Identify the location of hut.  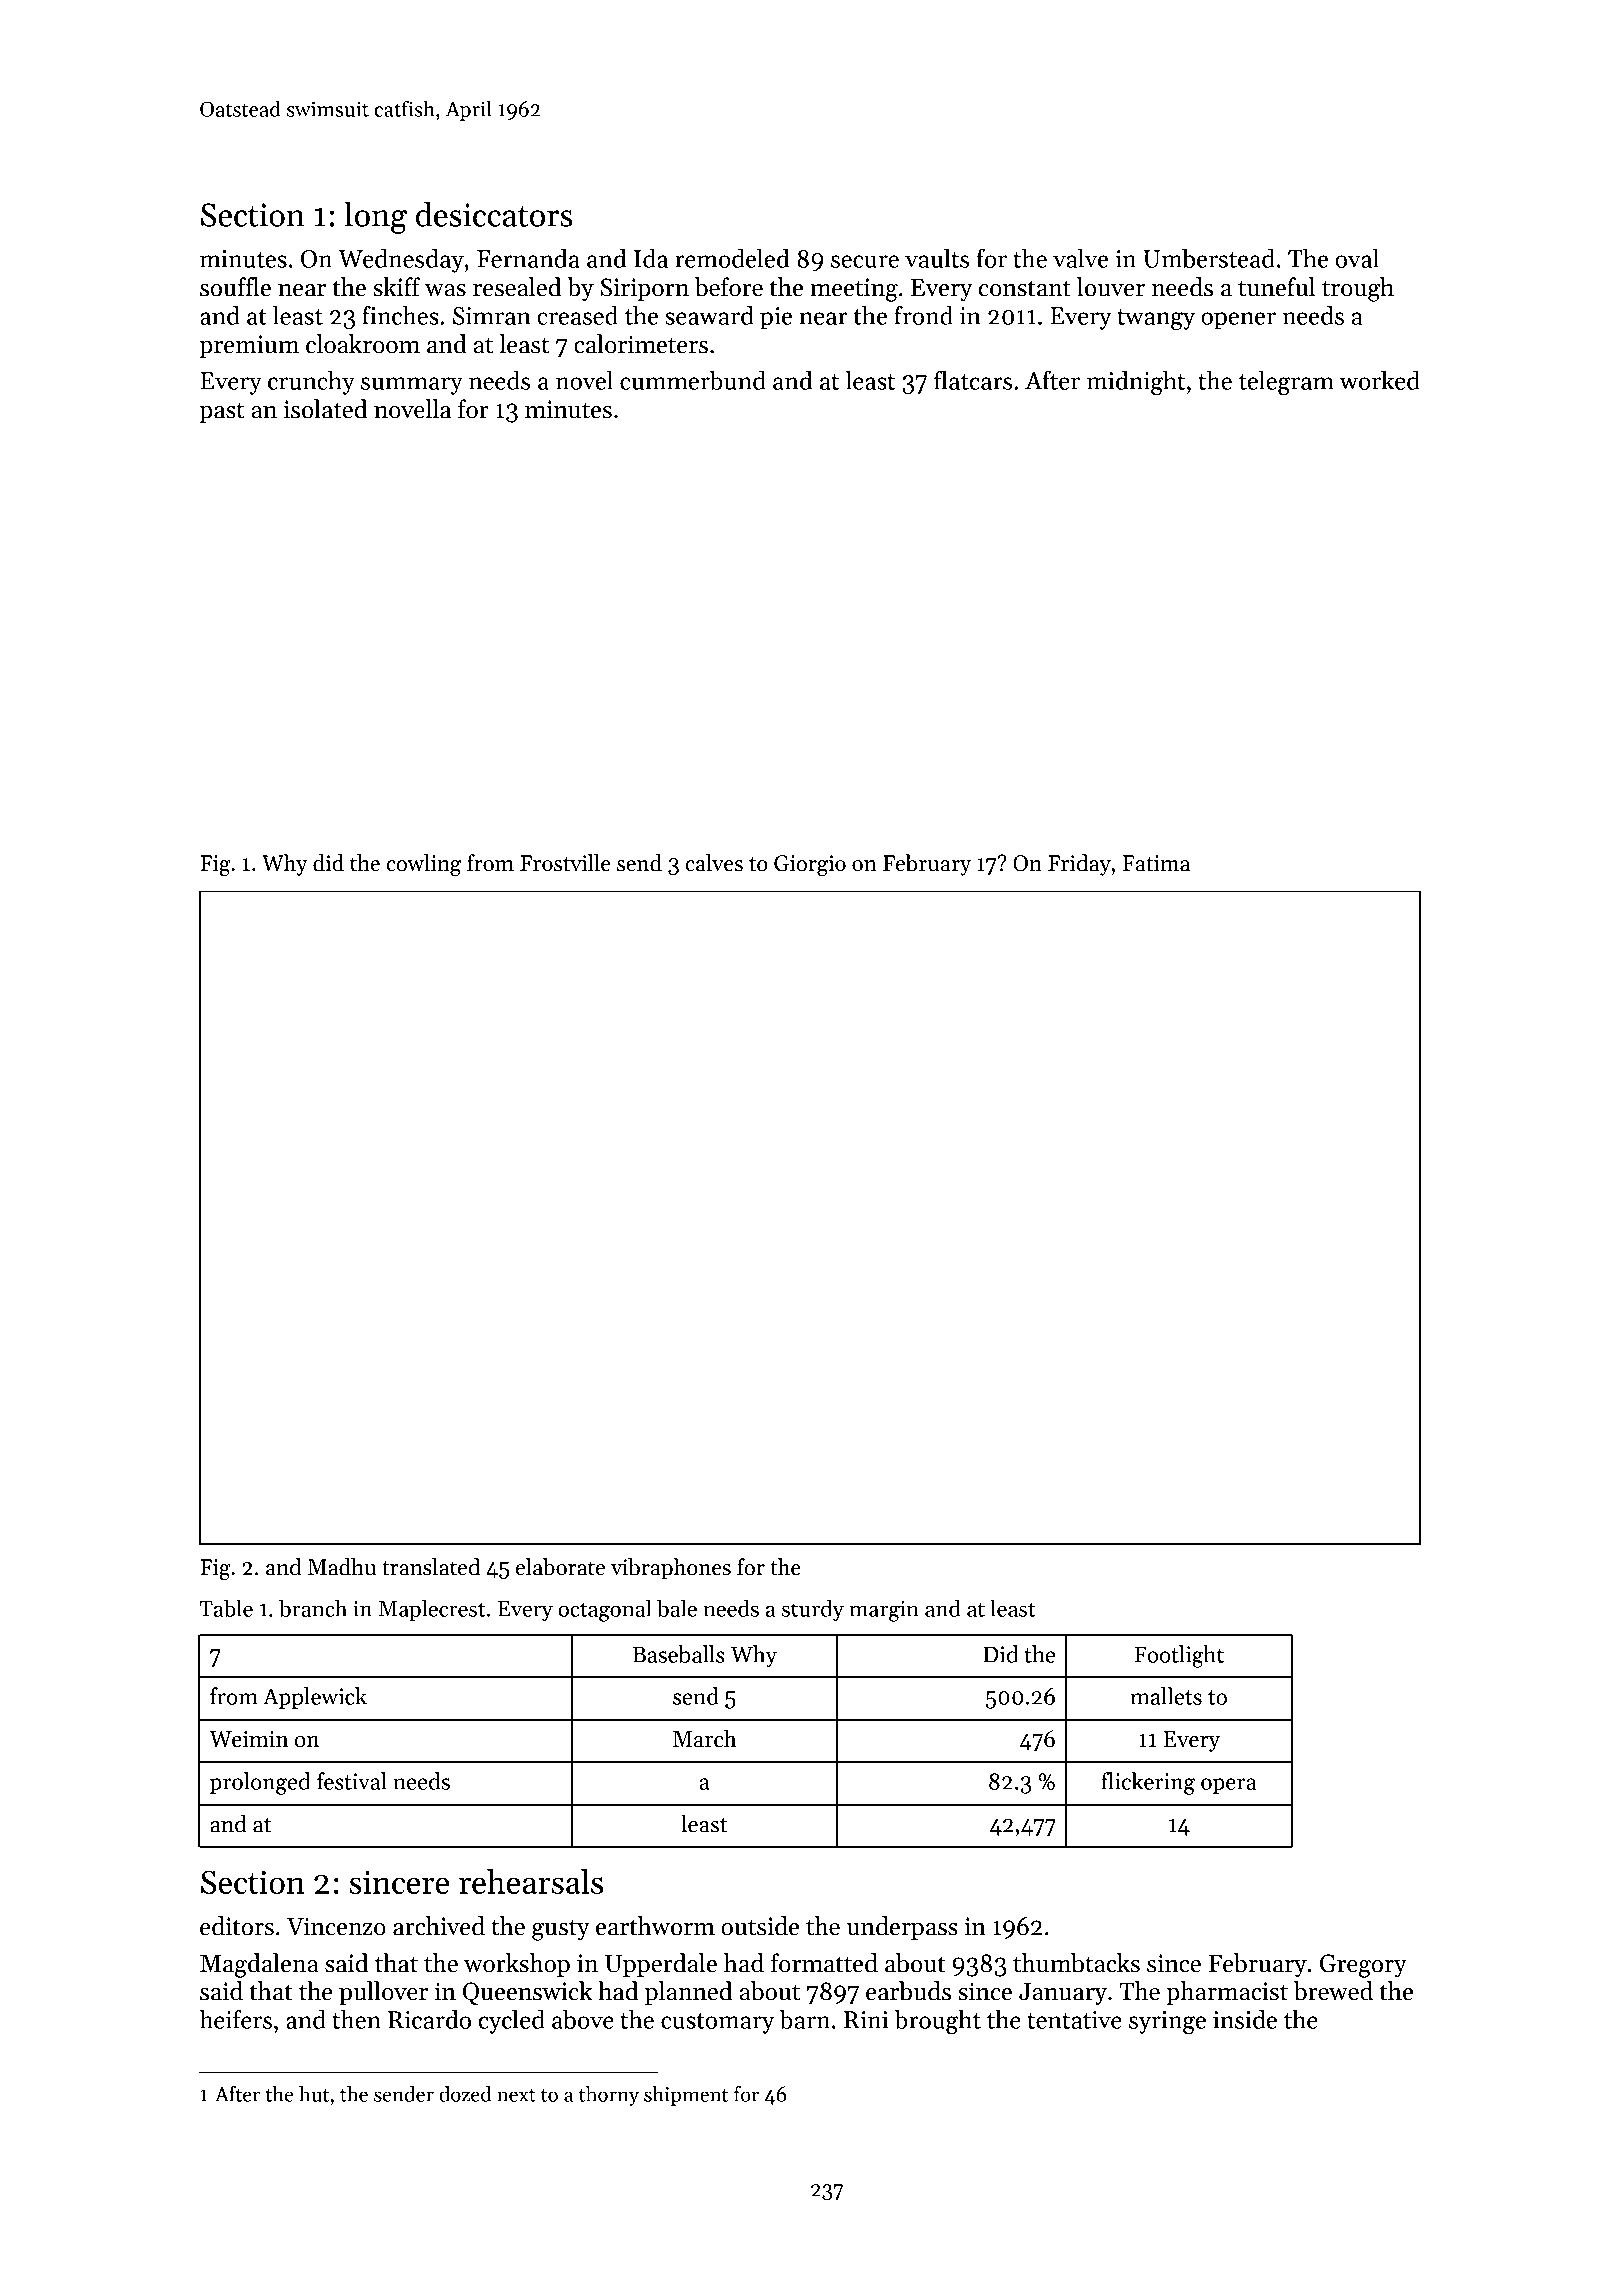
(314, 2094).
